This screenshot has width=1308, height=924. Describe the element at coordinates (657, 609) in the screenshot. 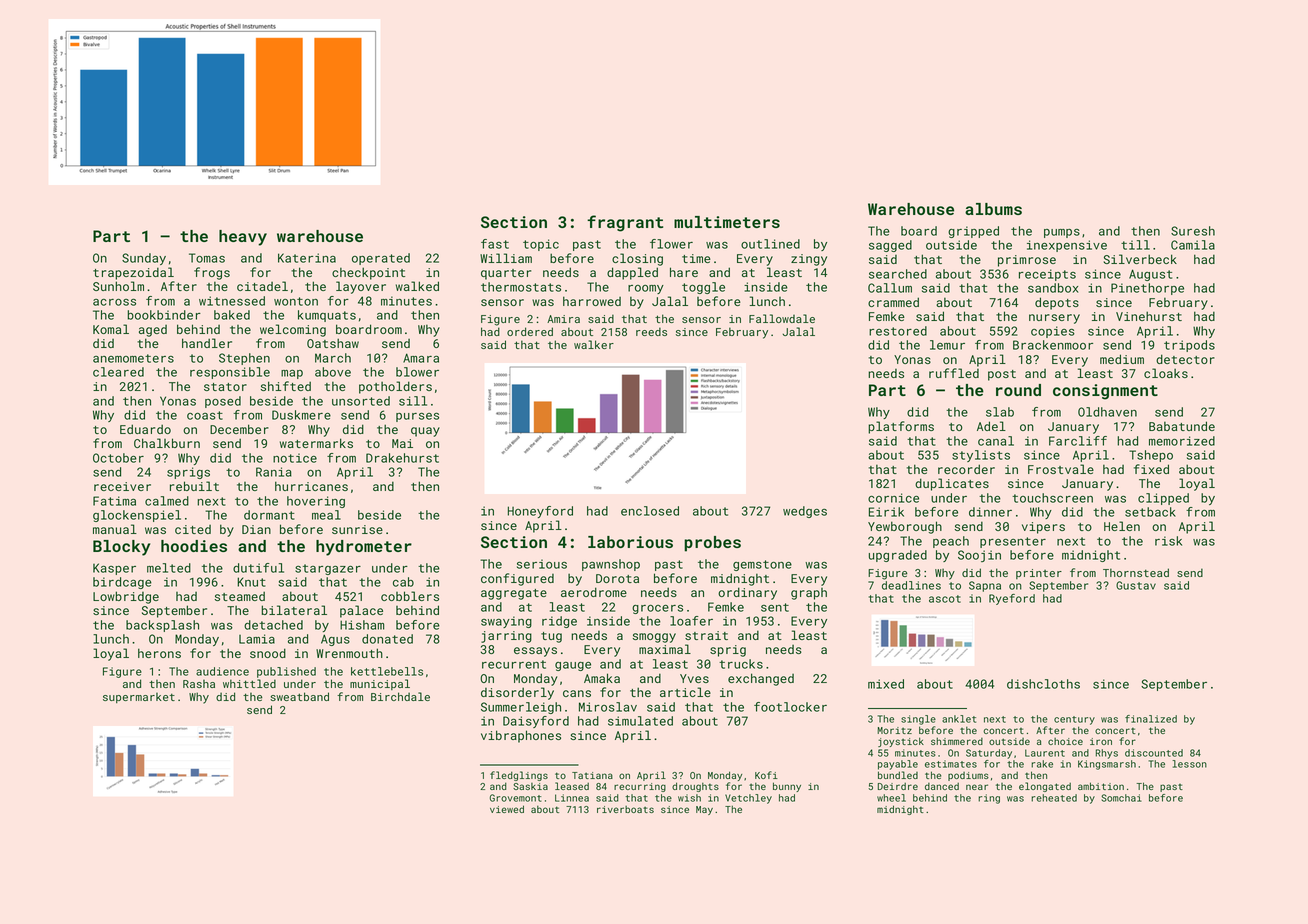

I see `grocers` at that location.
